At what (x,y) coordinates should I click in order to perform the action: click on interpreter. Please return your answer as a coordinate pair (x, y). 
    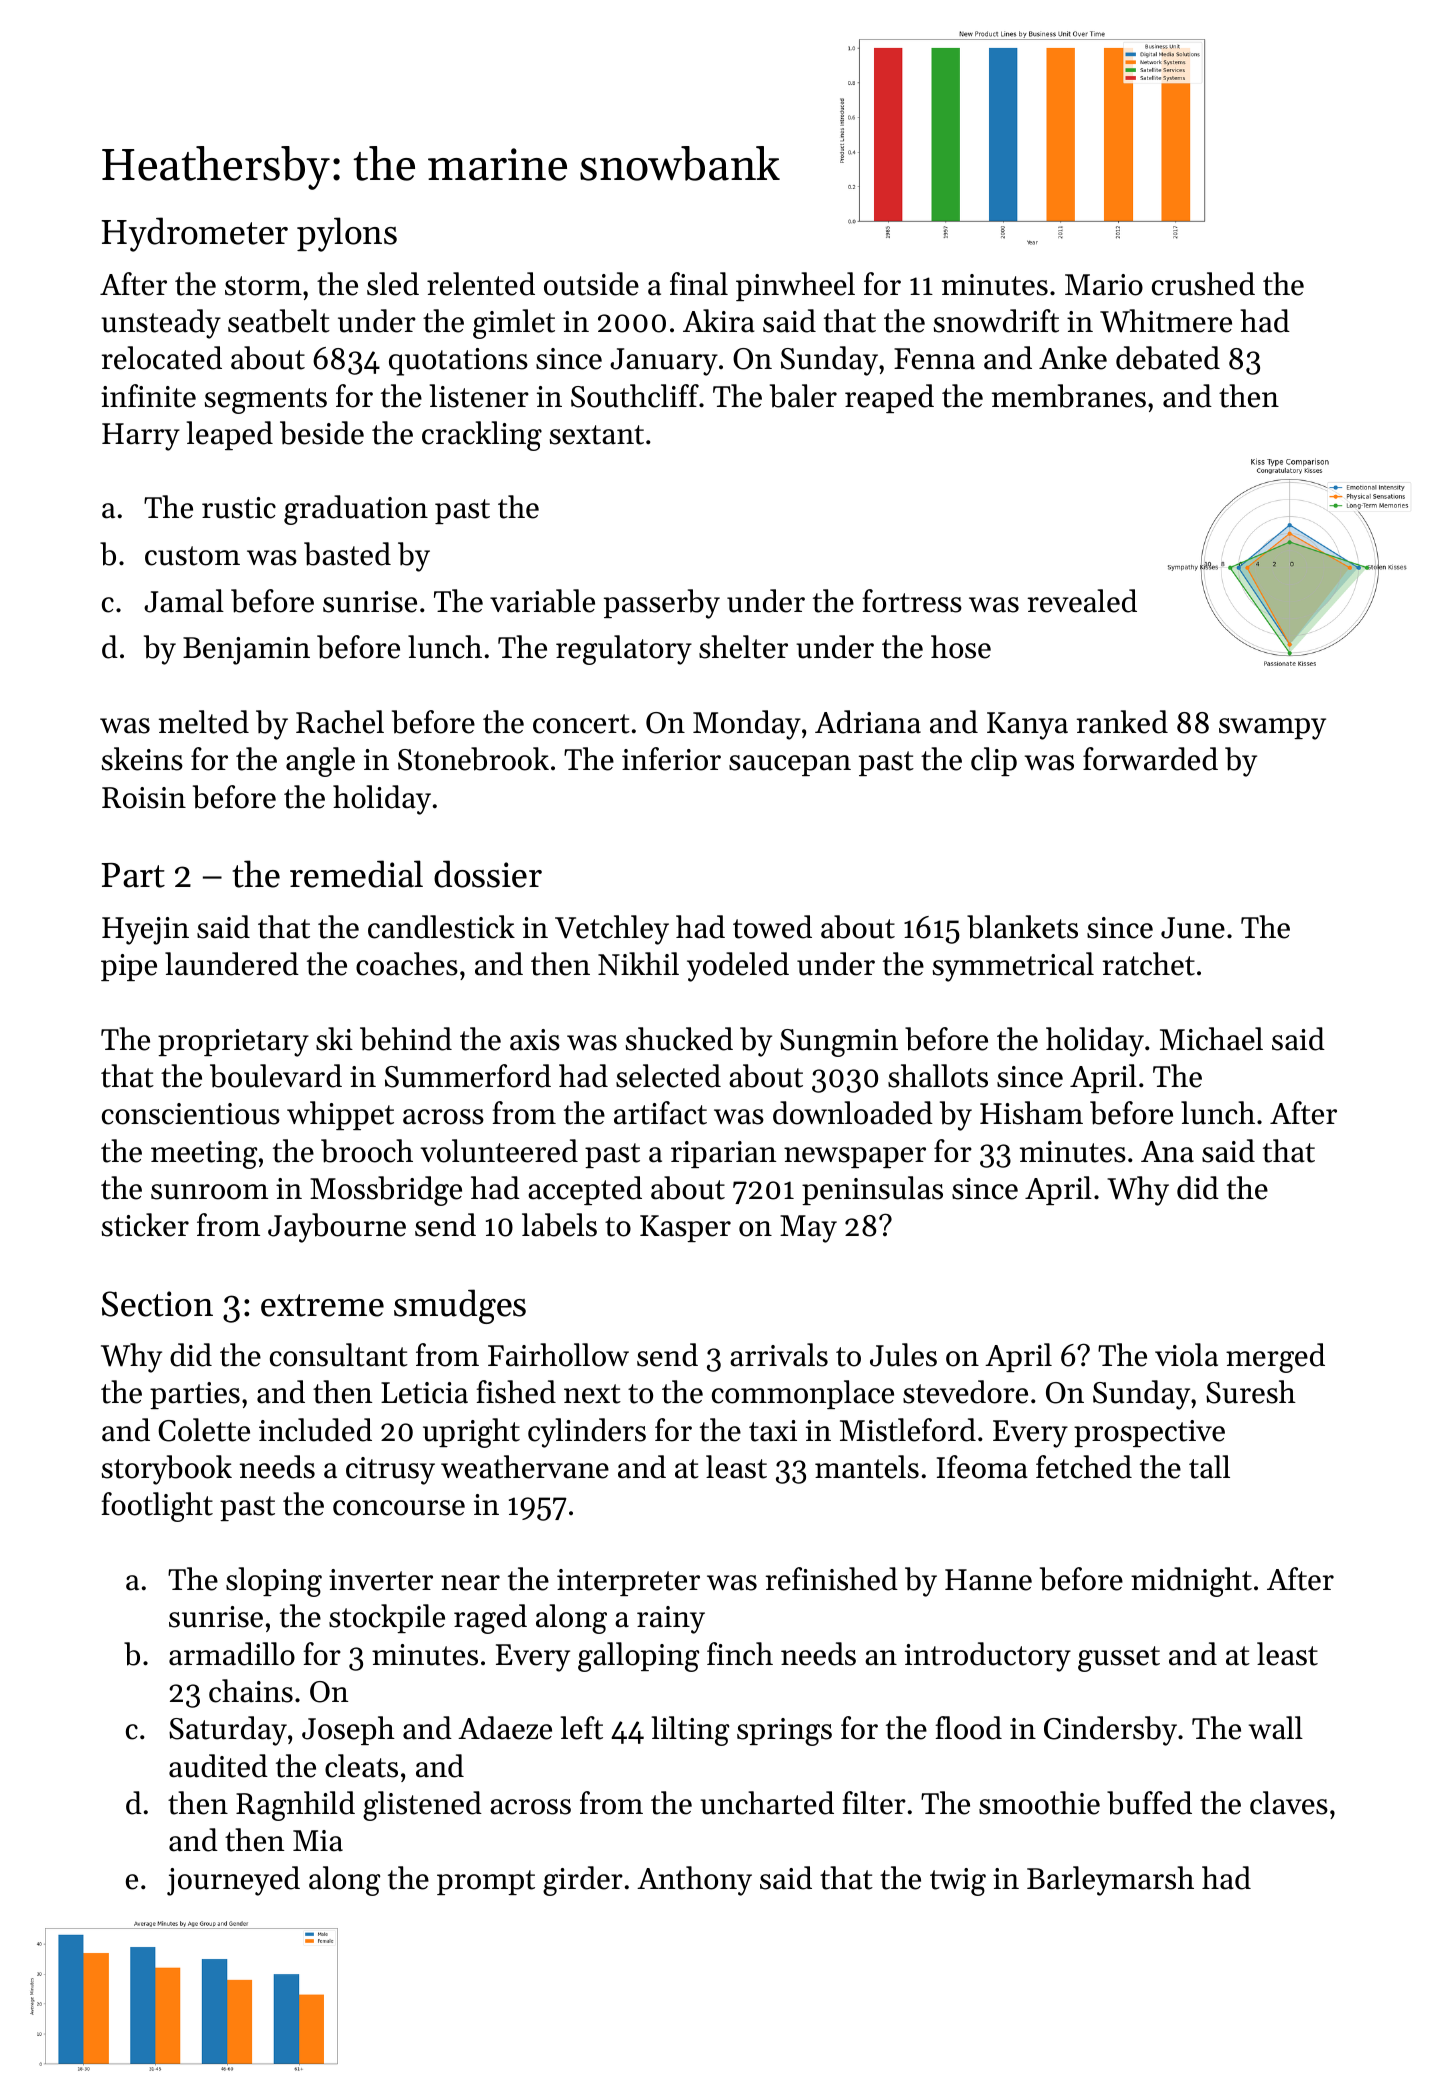
    Looking at the image, I should click on (628, 1582).
